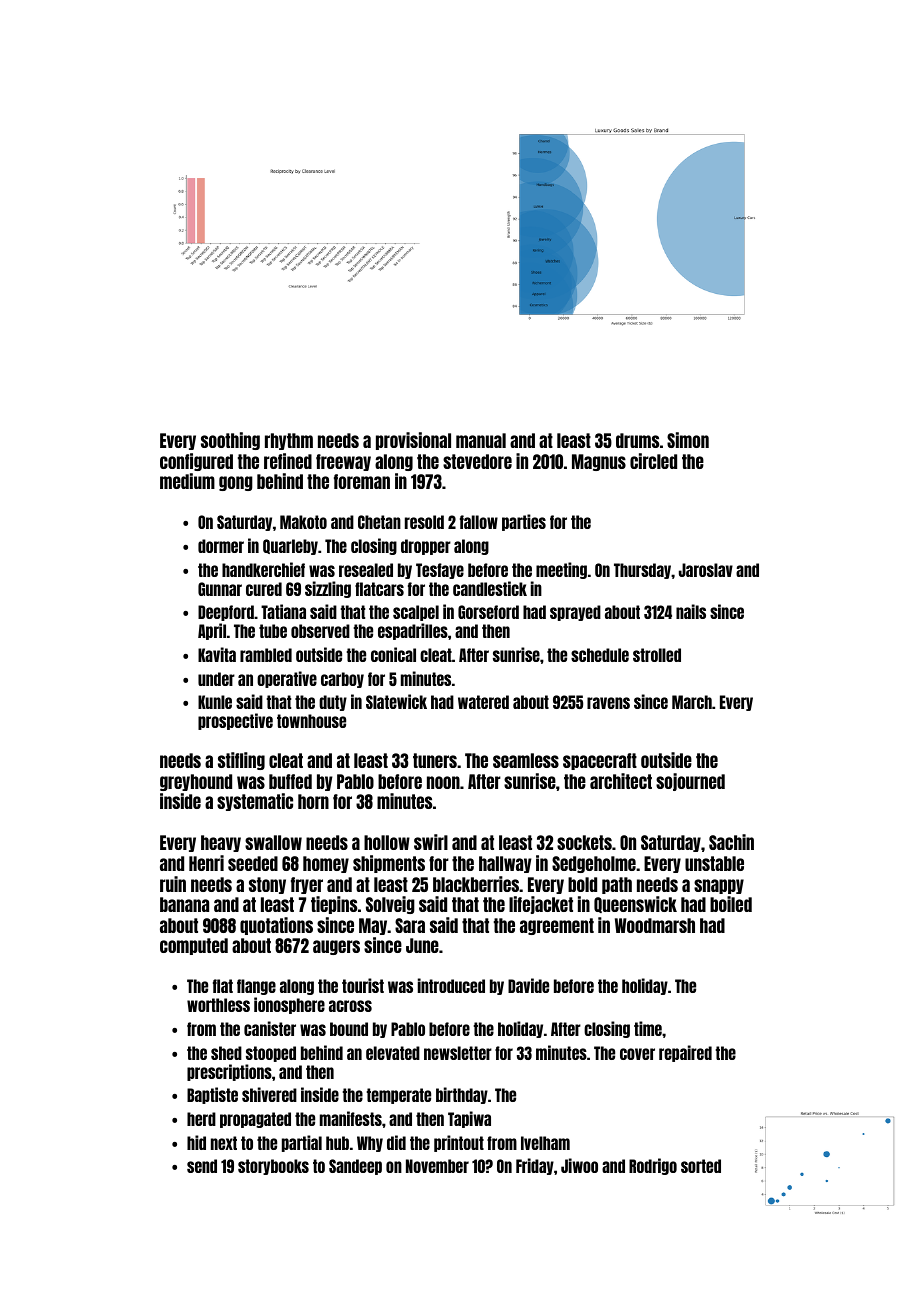 The image size is (922, 1308). I want to click on Magnus, so click(599, 462).
